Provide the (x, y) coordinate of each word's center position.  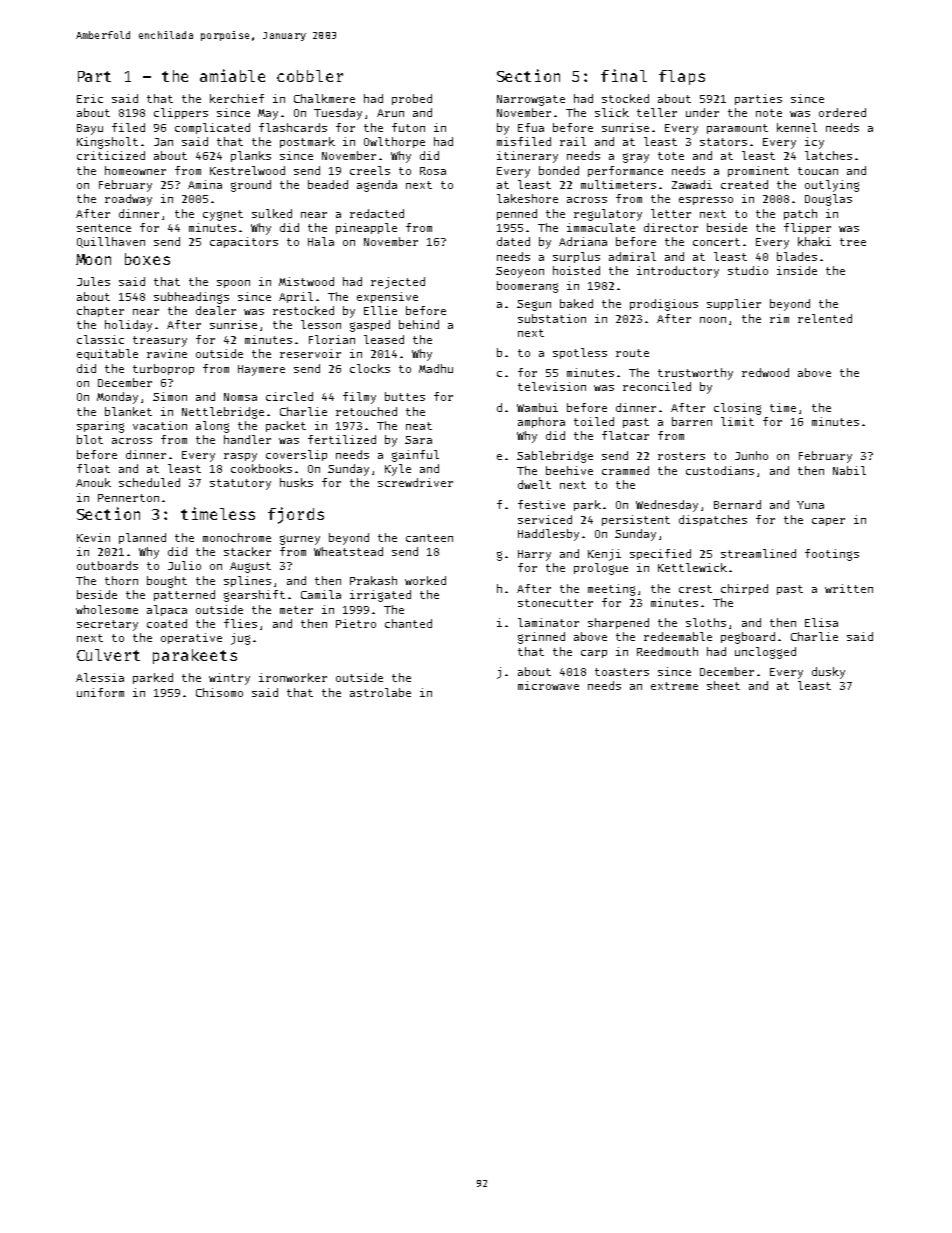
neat (419, 426)
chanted (408, 623)
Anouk (93, 482)
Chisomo (219, 692)
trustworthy (695, 374)
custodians (720, 470)
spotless (580, 353)
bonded (559, 170)
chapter (100, 311)
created (744, 184)
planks (251, 156)
